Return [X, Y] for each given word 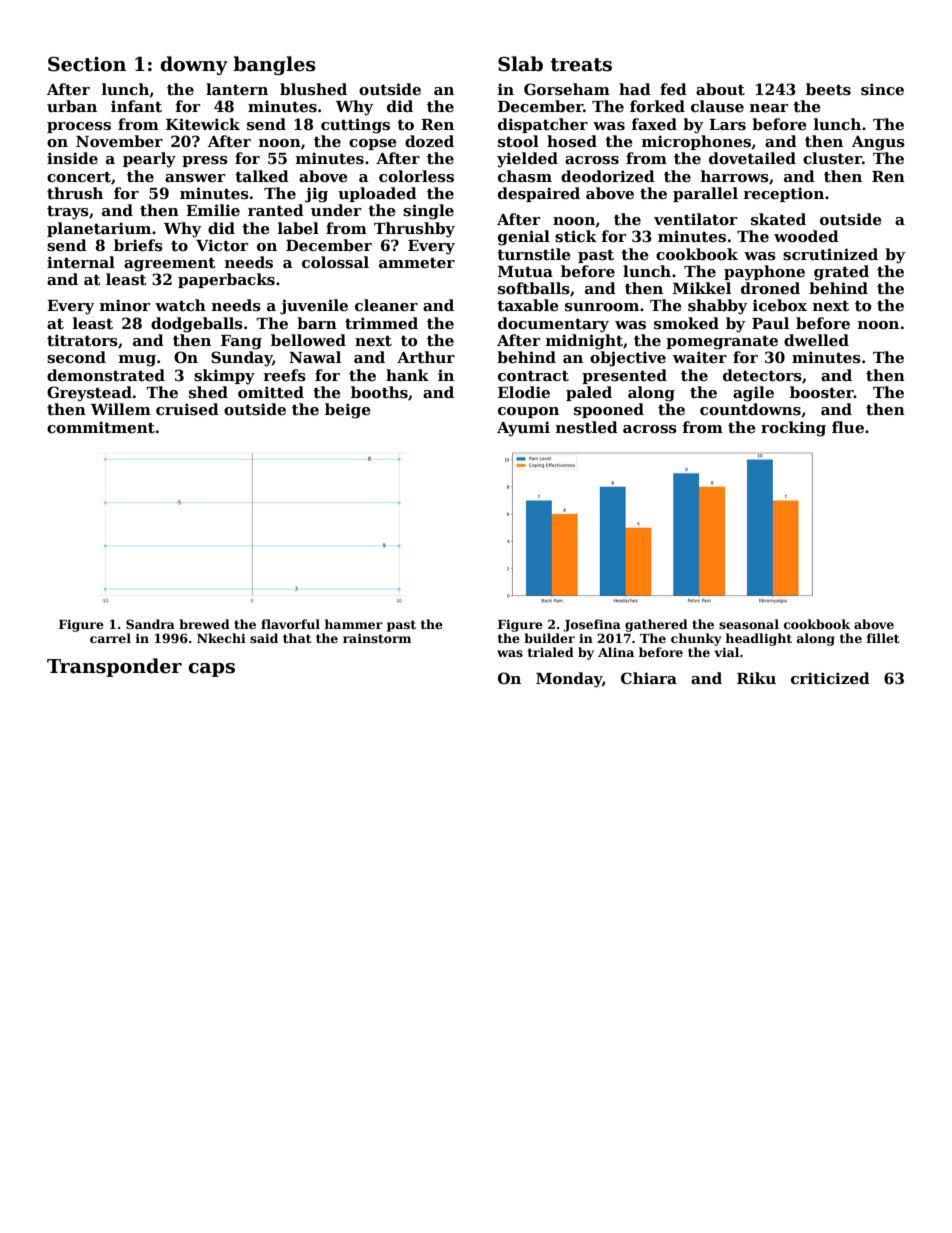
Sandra [150, 624]
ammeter [417, 263]
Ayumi [523, 429]
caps [211, 670]
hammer [353, 624]
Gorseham [567, 89]
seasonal [749, 624]
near [769, 108]
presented [624, 376]
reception [783, 194]
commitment [101, 427]
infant [136, 106]
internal [81, 262]
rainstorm [377, 638]
